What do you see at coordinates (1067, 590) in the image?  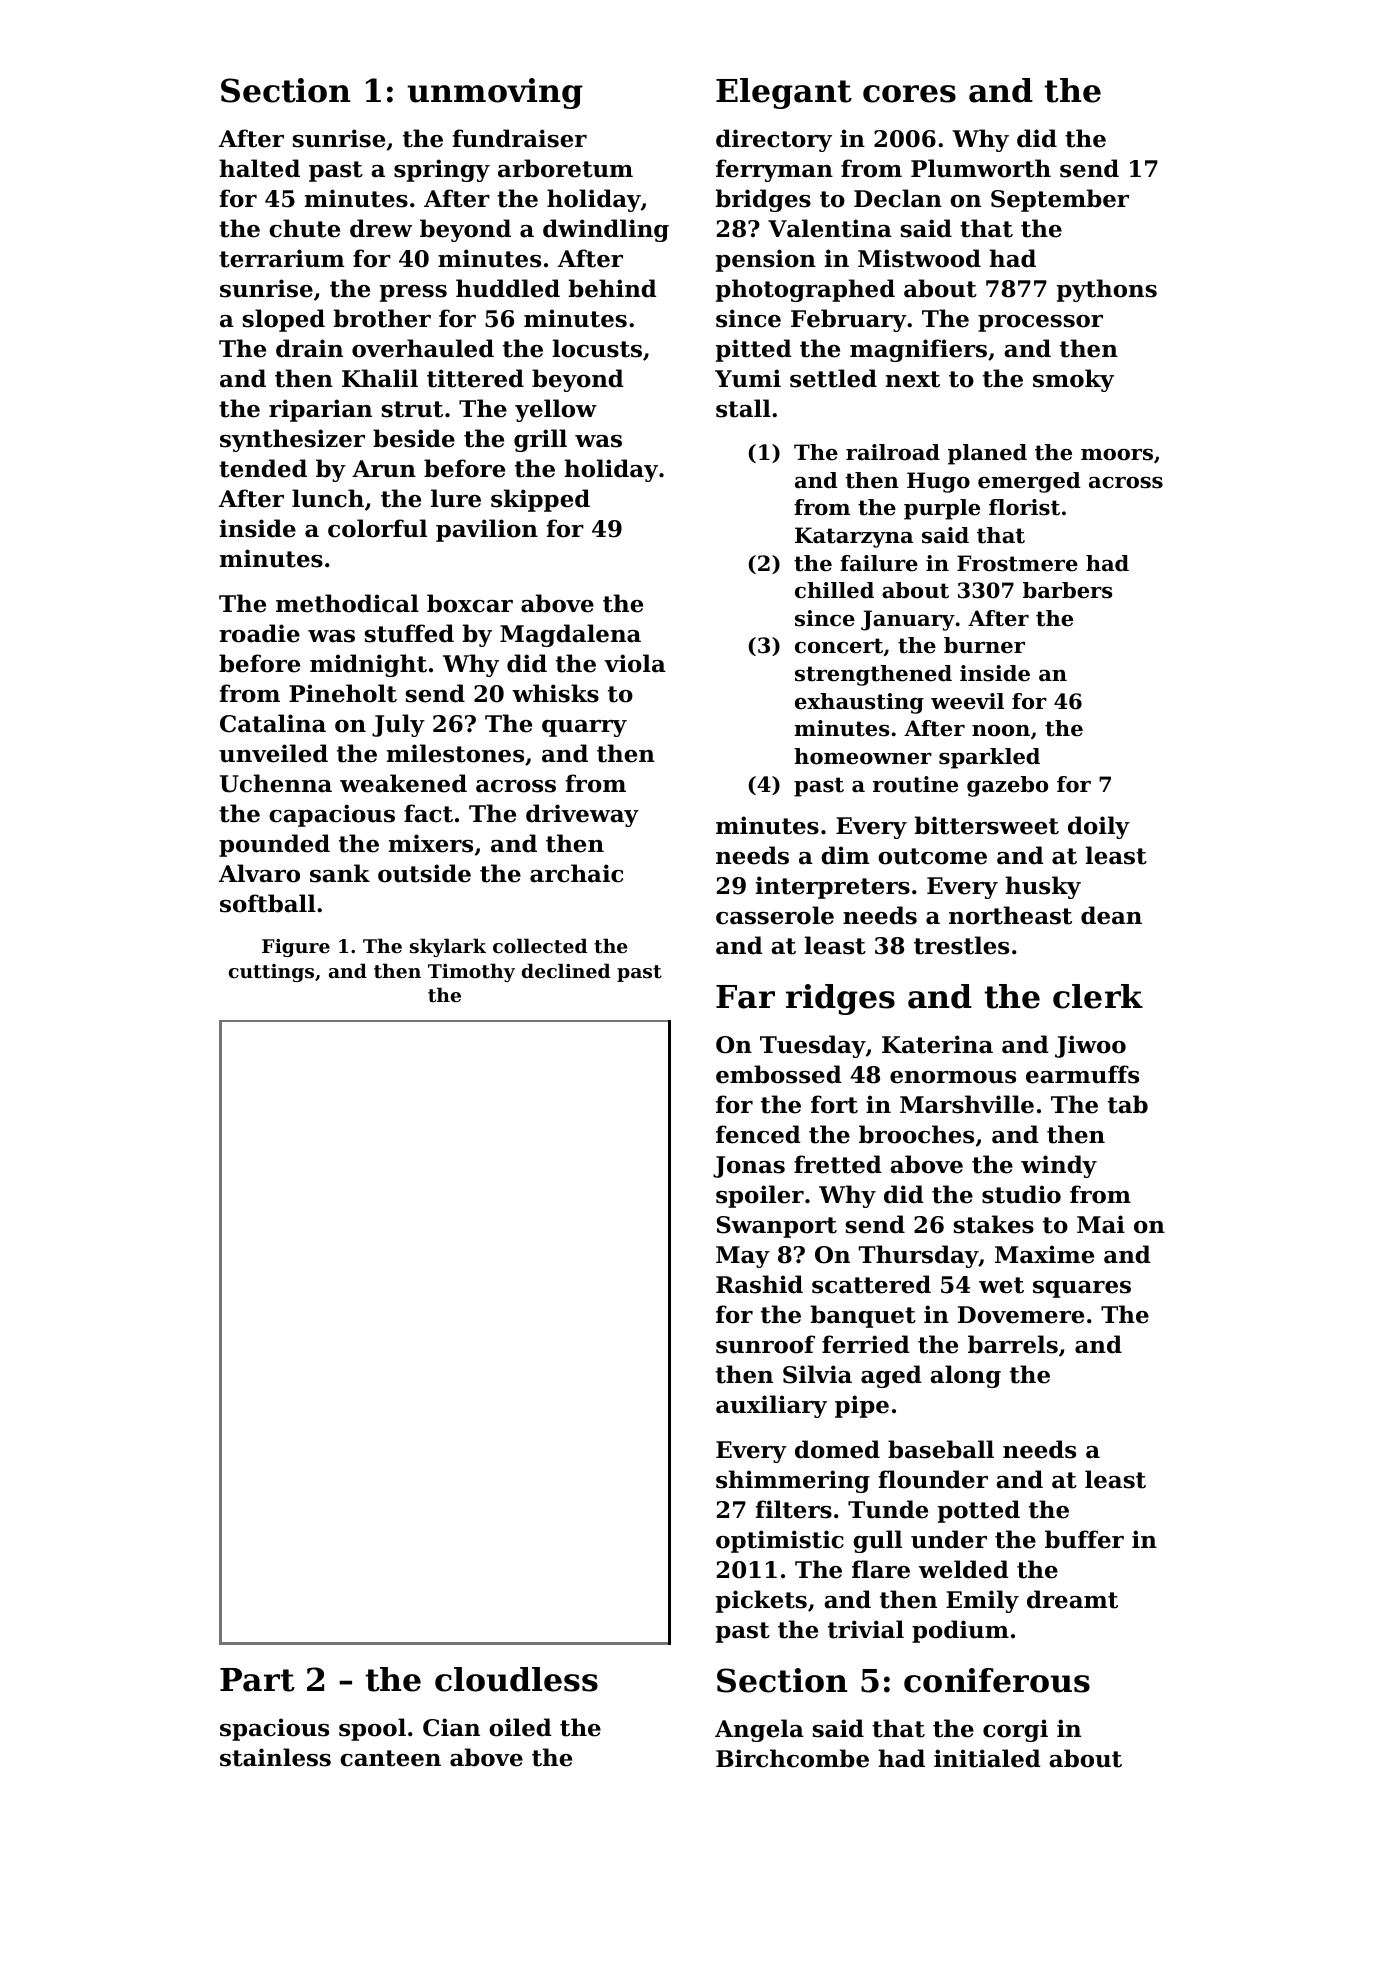 I see `barbers` at bounding box center [1067, 590].
